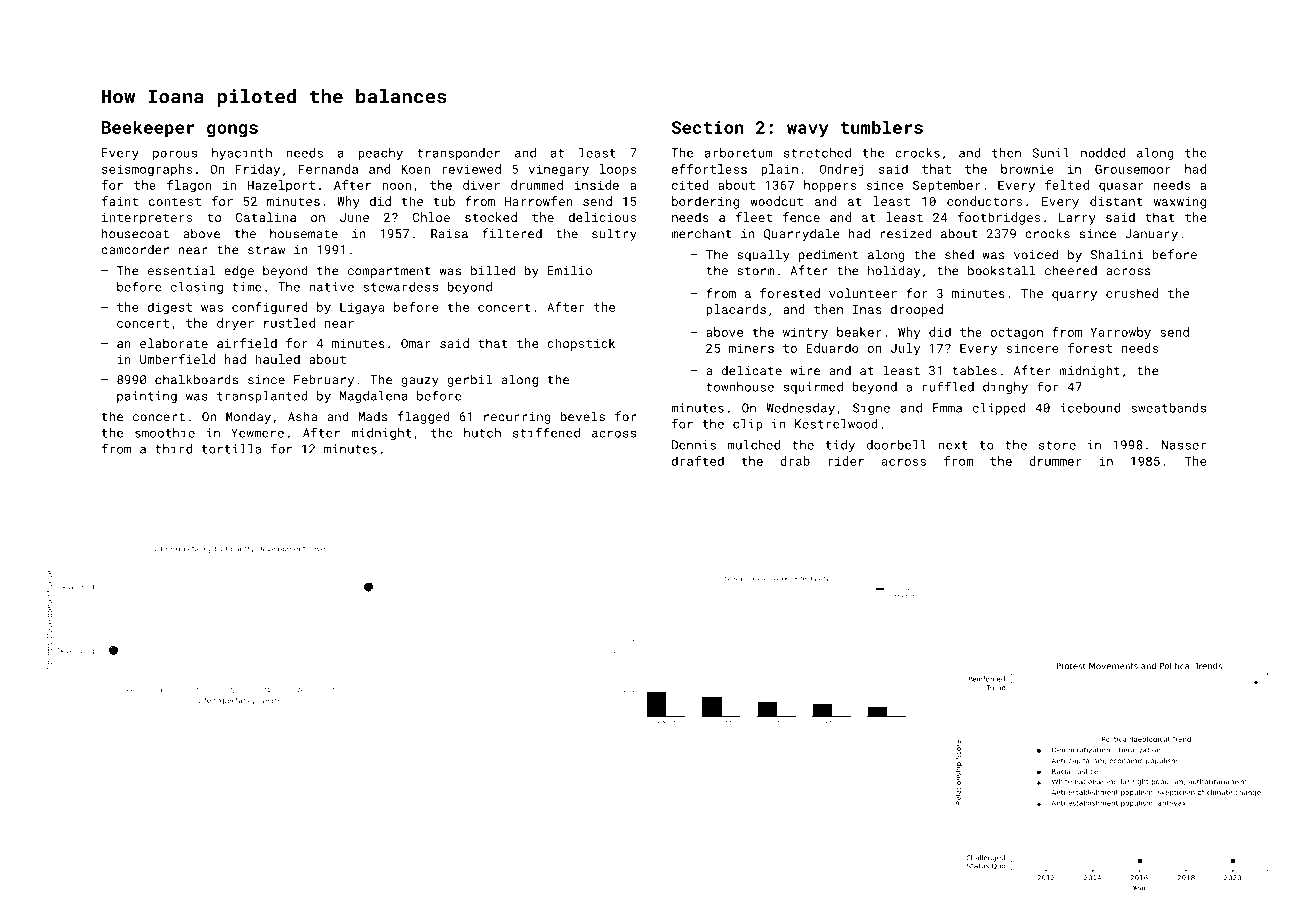  I want to click on hutch, so click(482, 433).
